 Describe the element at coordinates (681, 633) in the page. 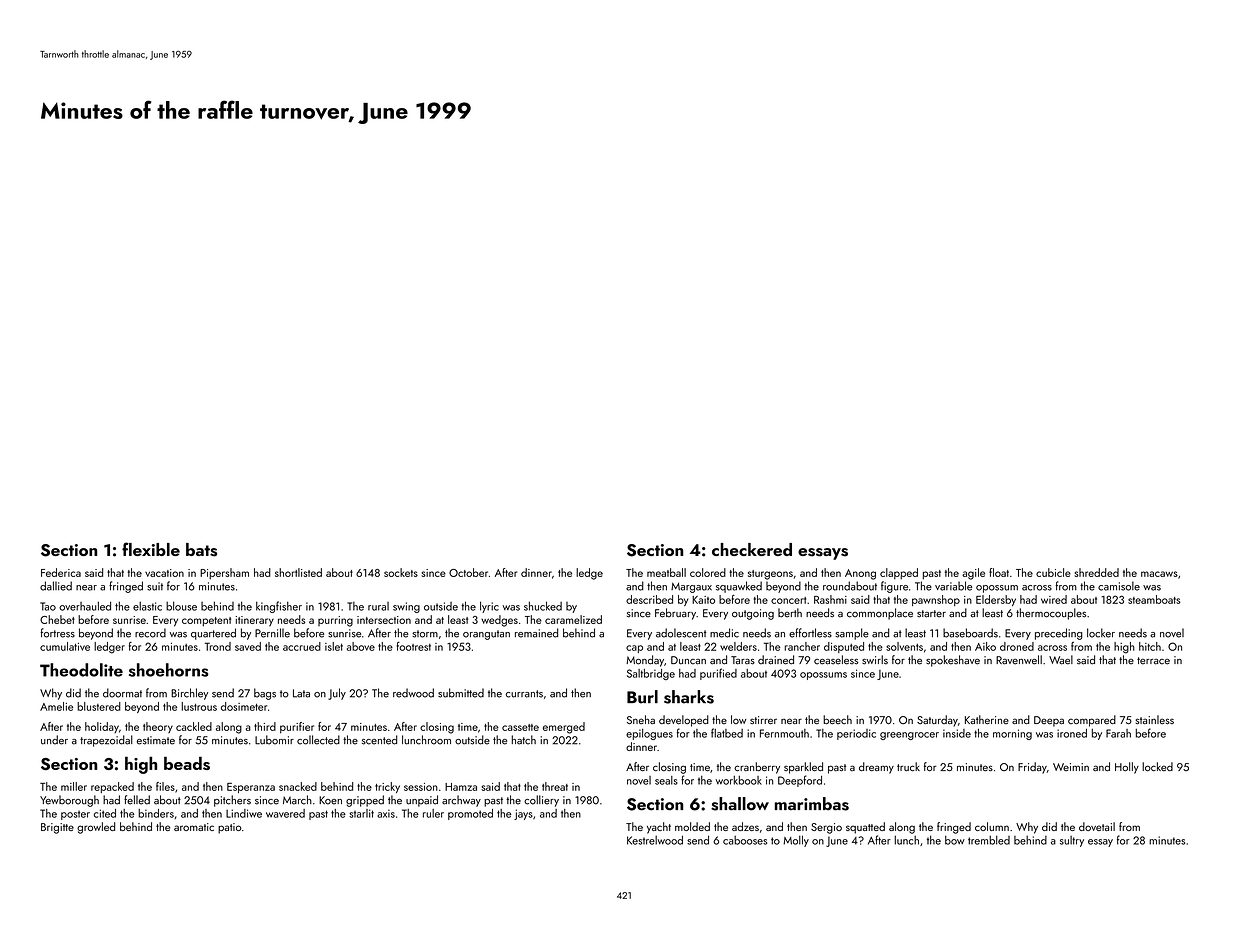

I see `adolescent` at that location.
